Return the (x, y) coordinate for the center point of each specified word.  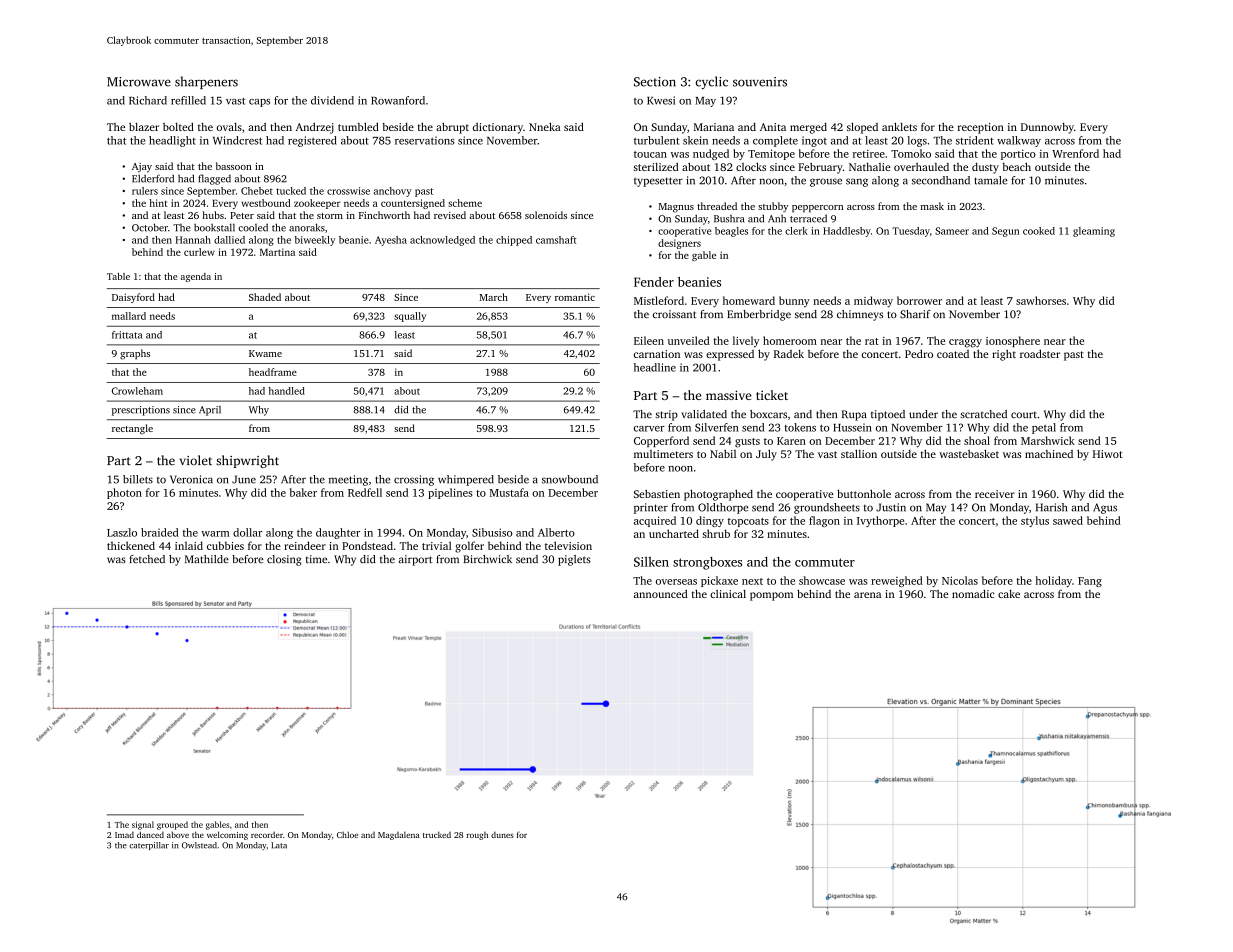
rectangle (132, 429)
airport (415, 560)
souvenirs (760, 82)
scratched (984, 414)
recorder (267, 835)
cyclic (711, 82)
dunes (502, 835)
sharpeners (206, 82)
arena (867, 595)
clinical (728, 594)
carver (649, 429)
